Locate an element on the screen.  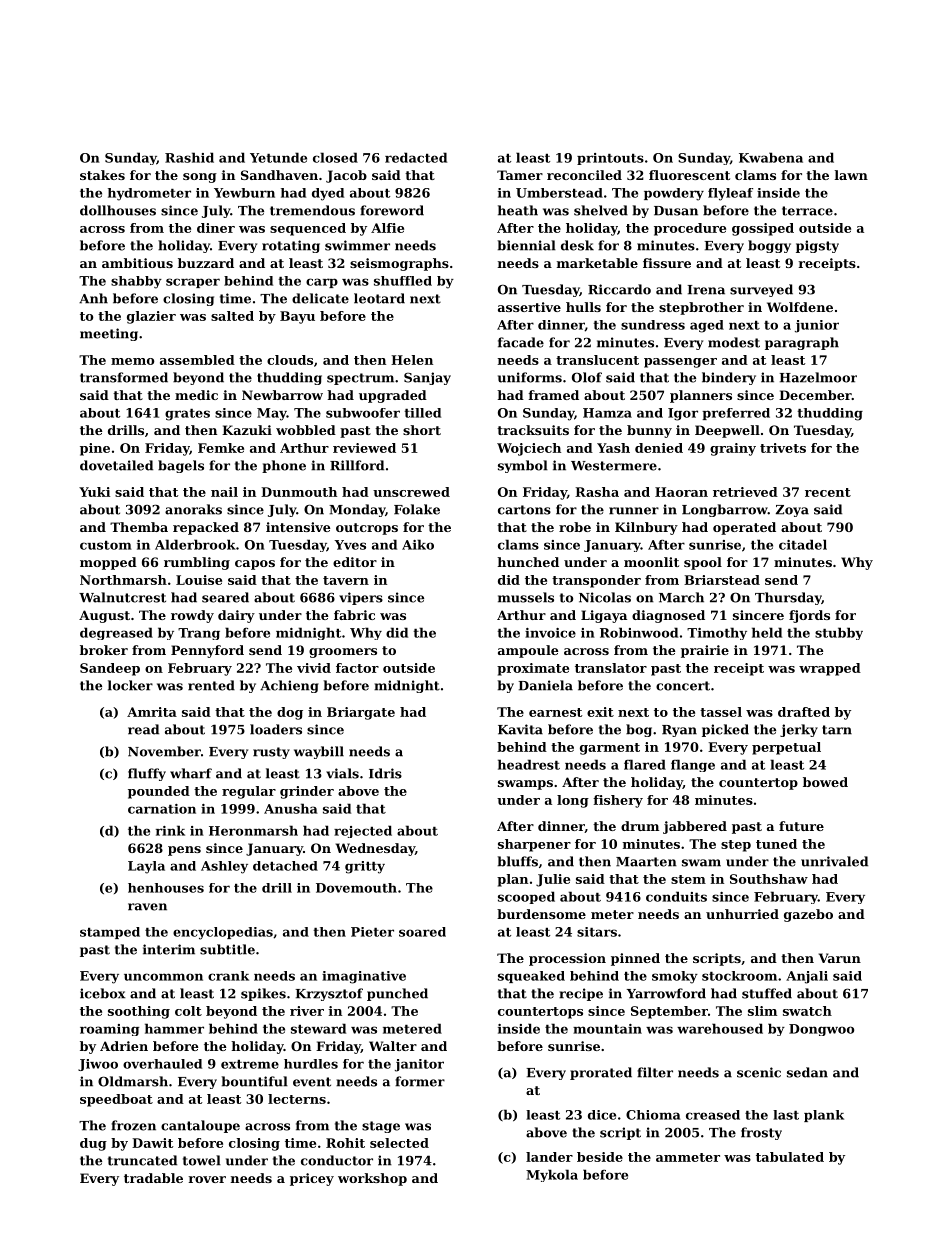
rover is located at coordinates (207, 1179).
